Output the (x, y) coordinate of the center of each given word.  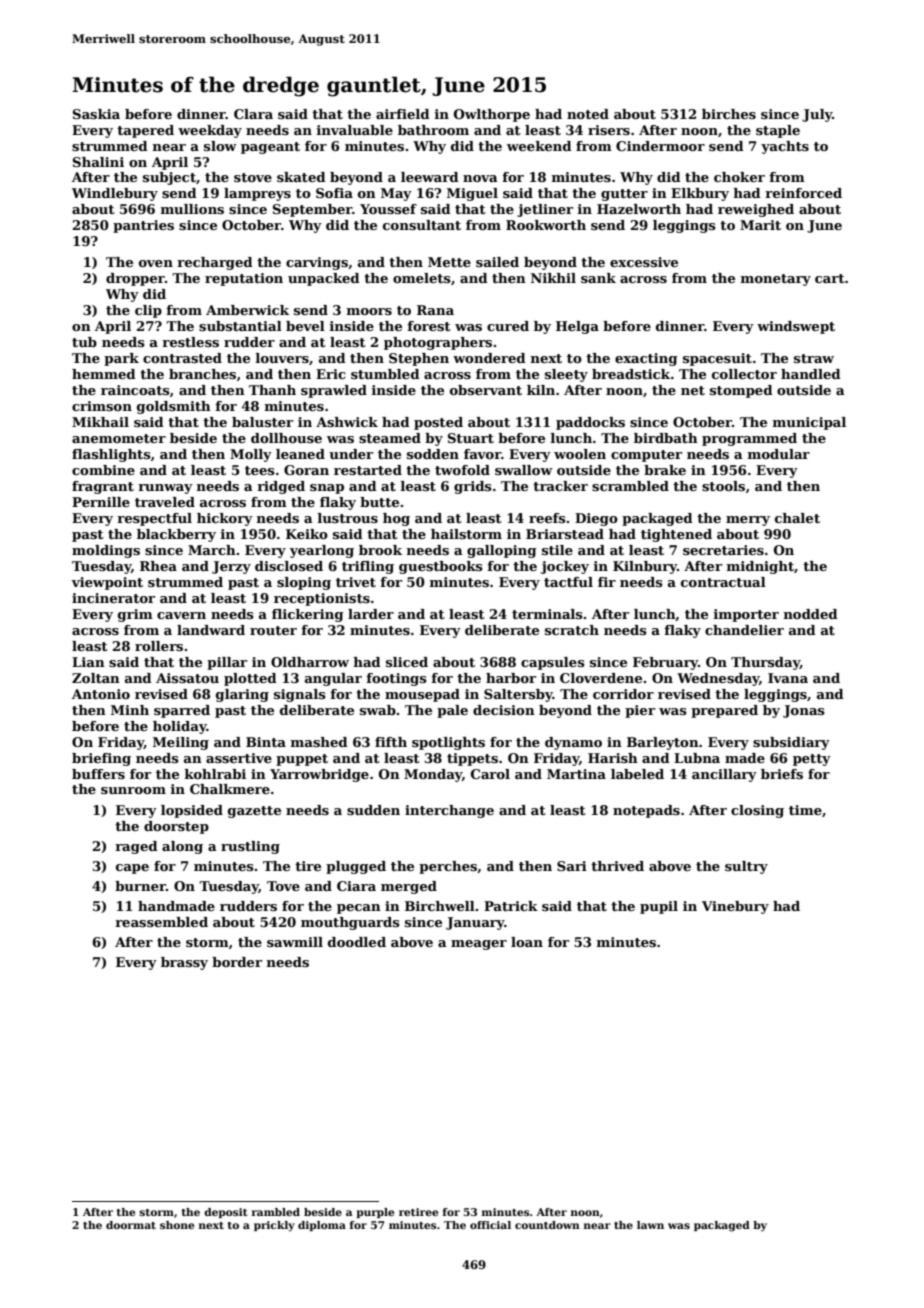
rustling (250, 847)
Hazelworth (639, 209)
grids (473, 487)
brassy (184, 963)
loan (527, 942)
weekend (539, 146)
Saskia (96, 114)
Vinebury (735, 907)
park (121, 359)
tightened (676, 535)
